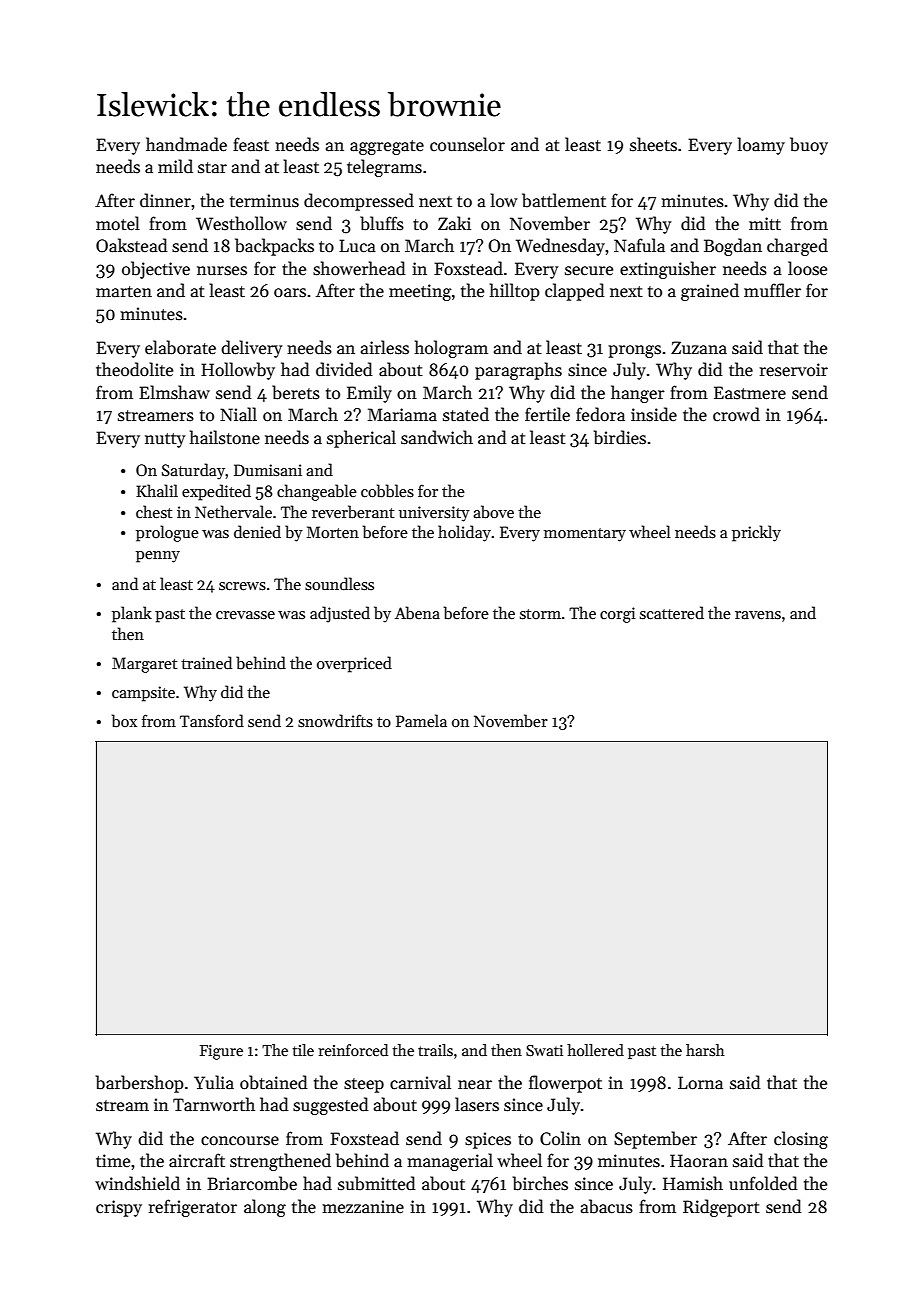 The image size is (924, 1308). What do you see at coordinates (206, 662) in the screenshot?
I see `trained` at bounding box center [206, 662].
